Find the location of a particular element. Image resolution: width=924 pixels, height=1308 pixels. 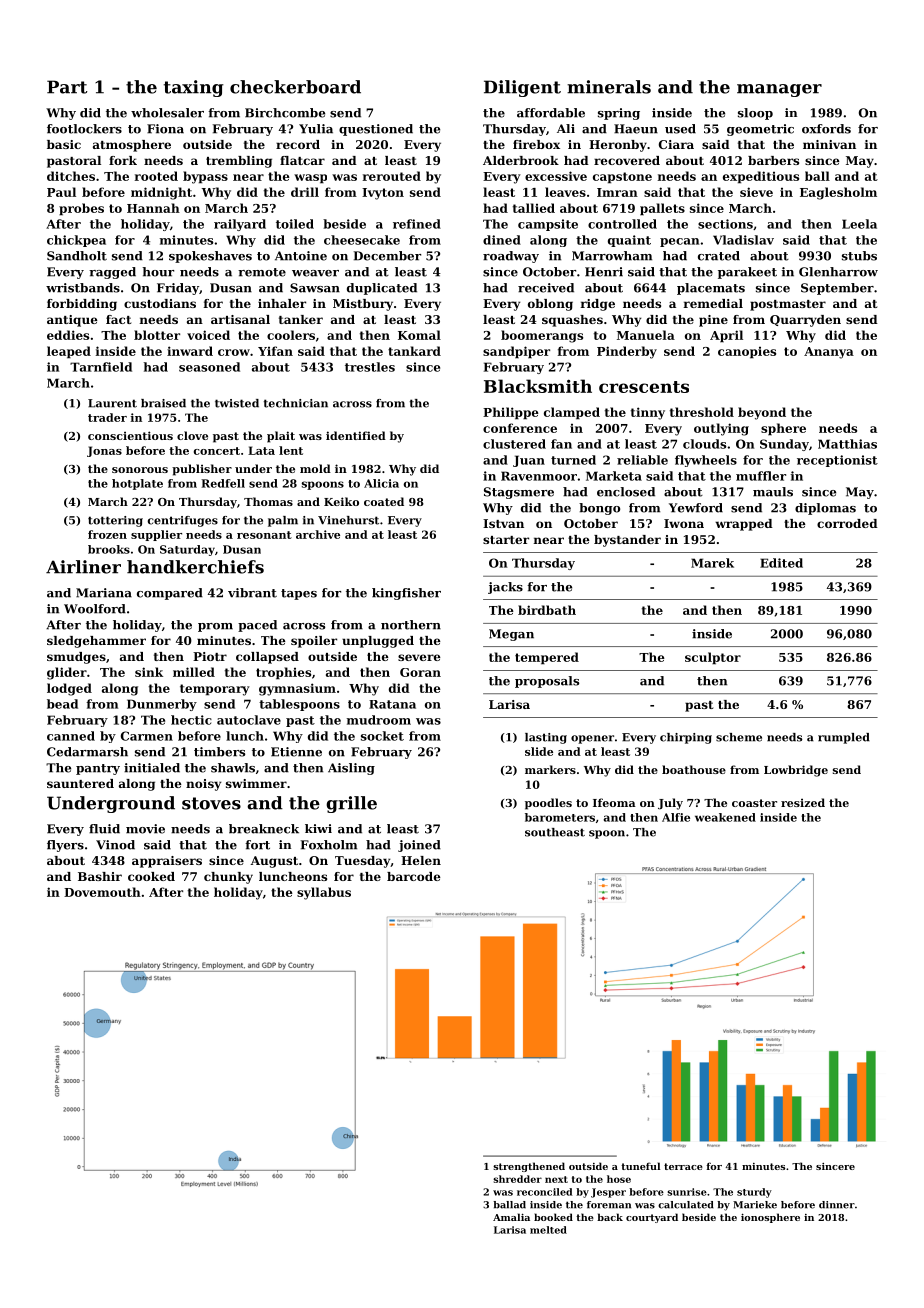

trestles is located at coordinates (370, 367).
